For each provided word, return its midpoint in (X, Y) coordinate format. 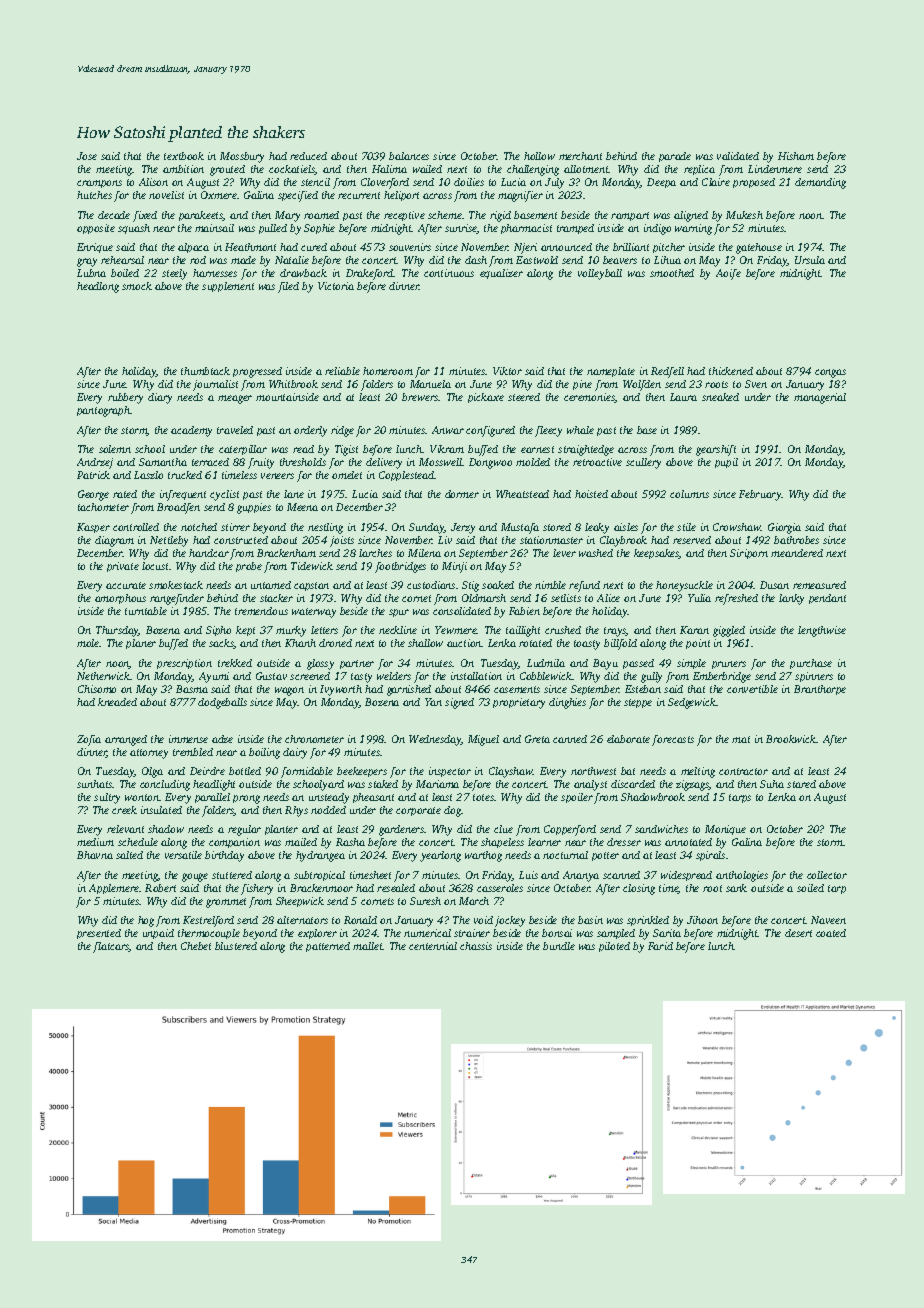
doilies (469, 182)
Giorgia (784, 528)
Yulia (699, 598)
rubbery (125, 398)
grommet (226, 903)
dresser (624, 842)
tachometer (103, 507)
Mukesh (744, 215)
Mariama (437, 784)
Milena (424, 553)
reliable (342, 371)
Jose (87, 156)
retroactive (597, 462)
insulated (161, 810)
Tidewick (312, 566)
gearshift (716, 450)
